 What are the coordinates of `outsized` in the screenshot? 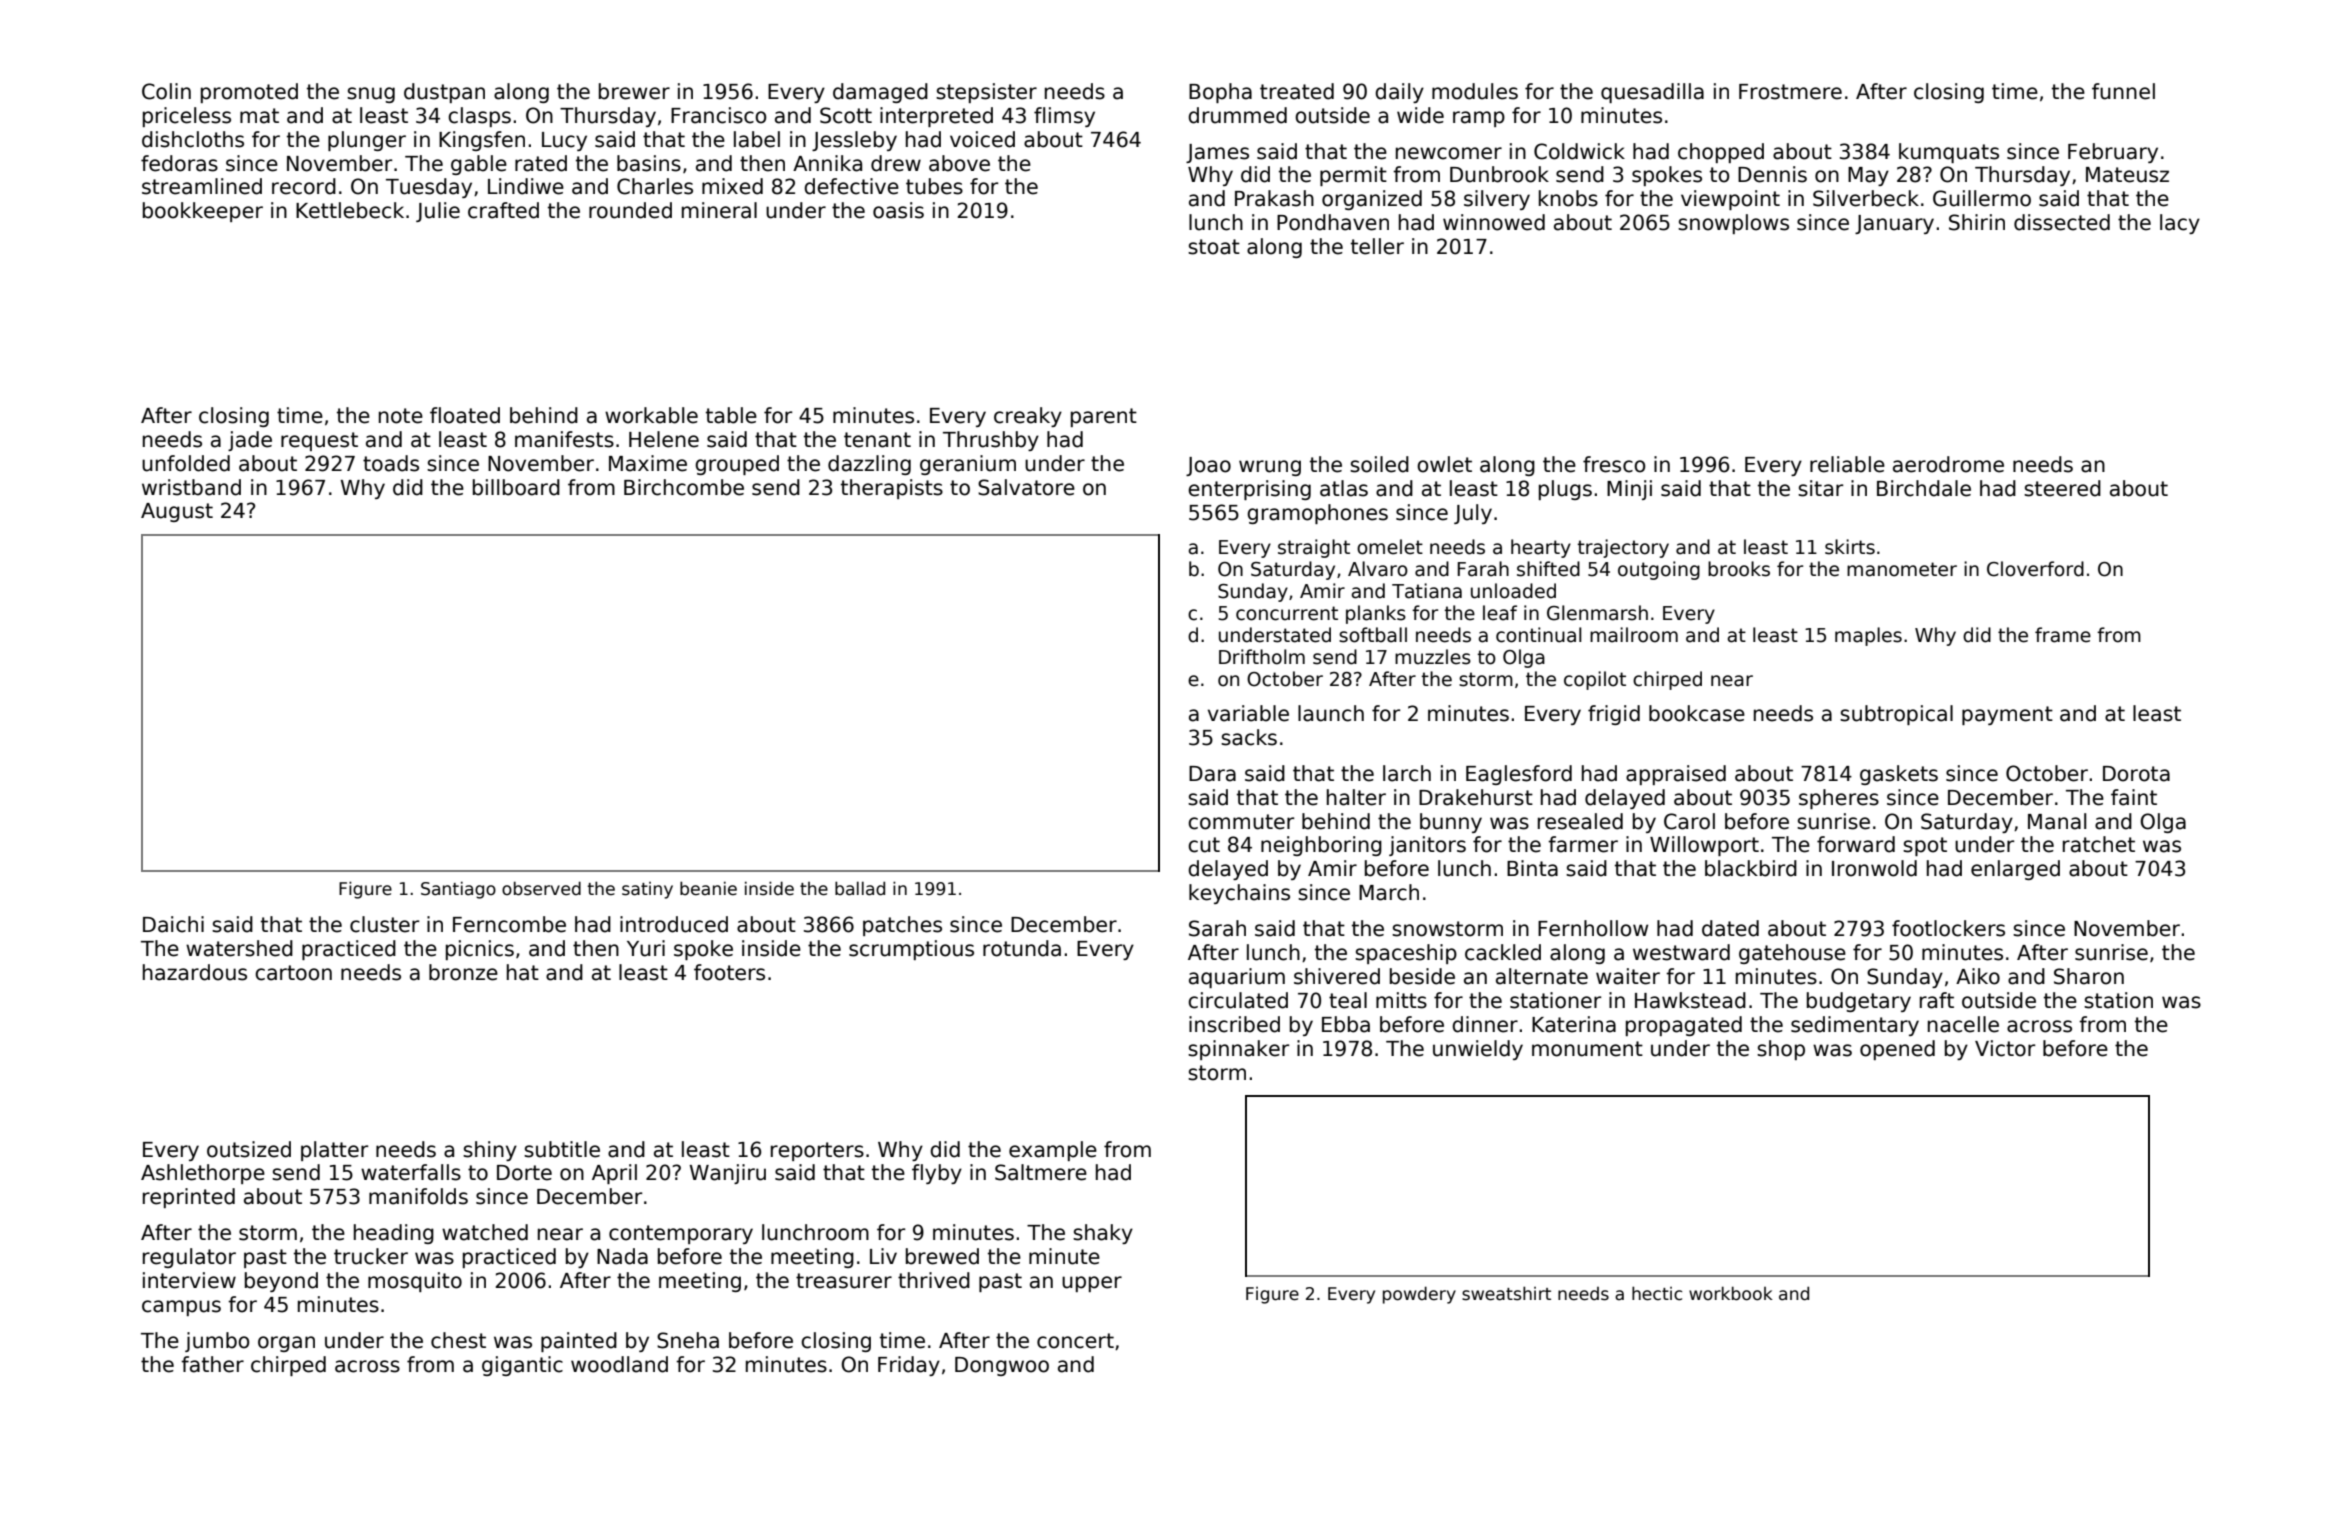 It's located at (249, 1149).
